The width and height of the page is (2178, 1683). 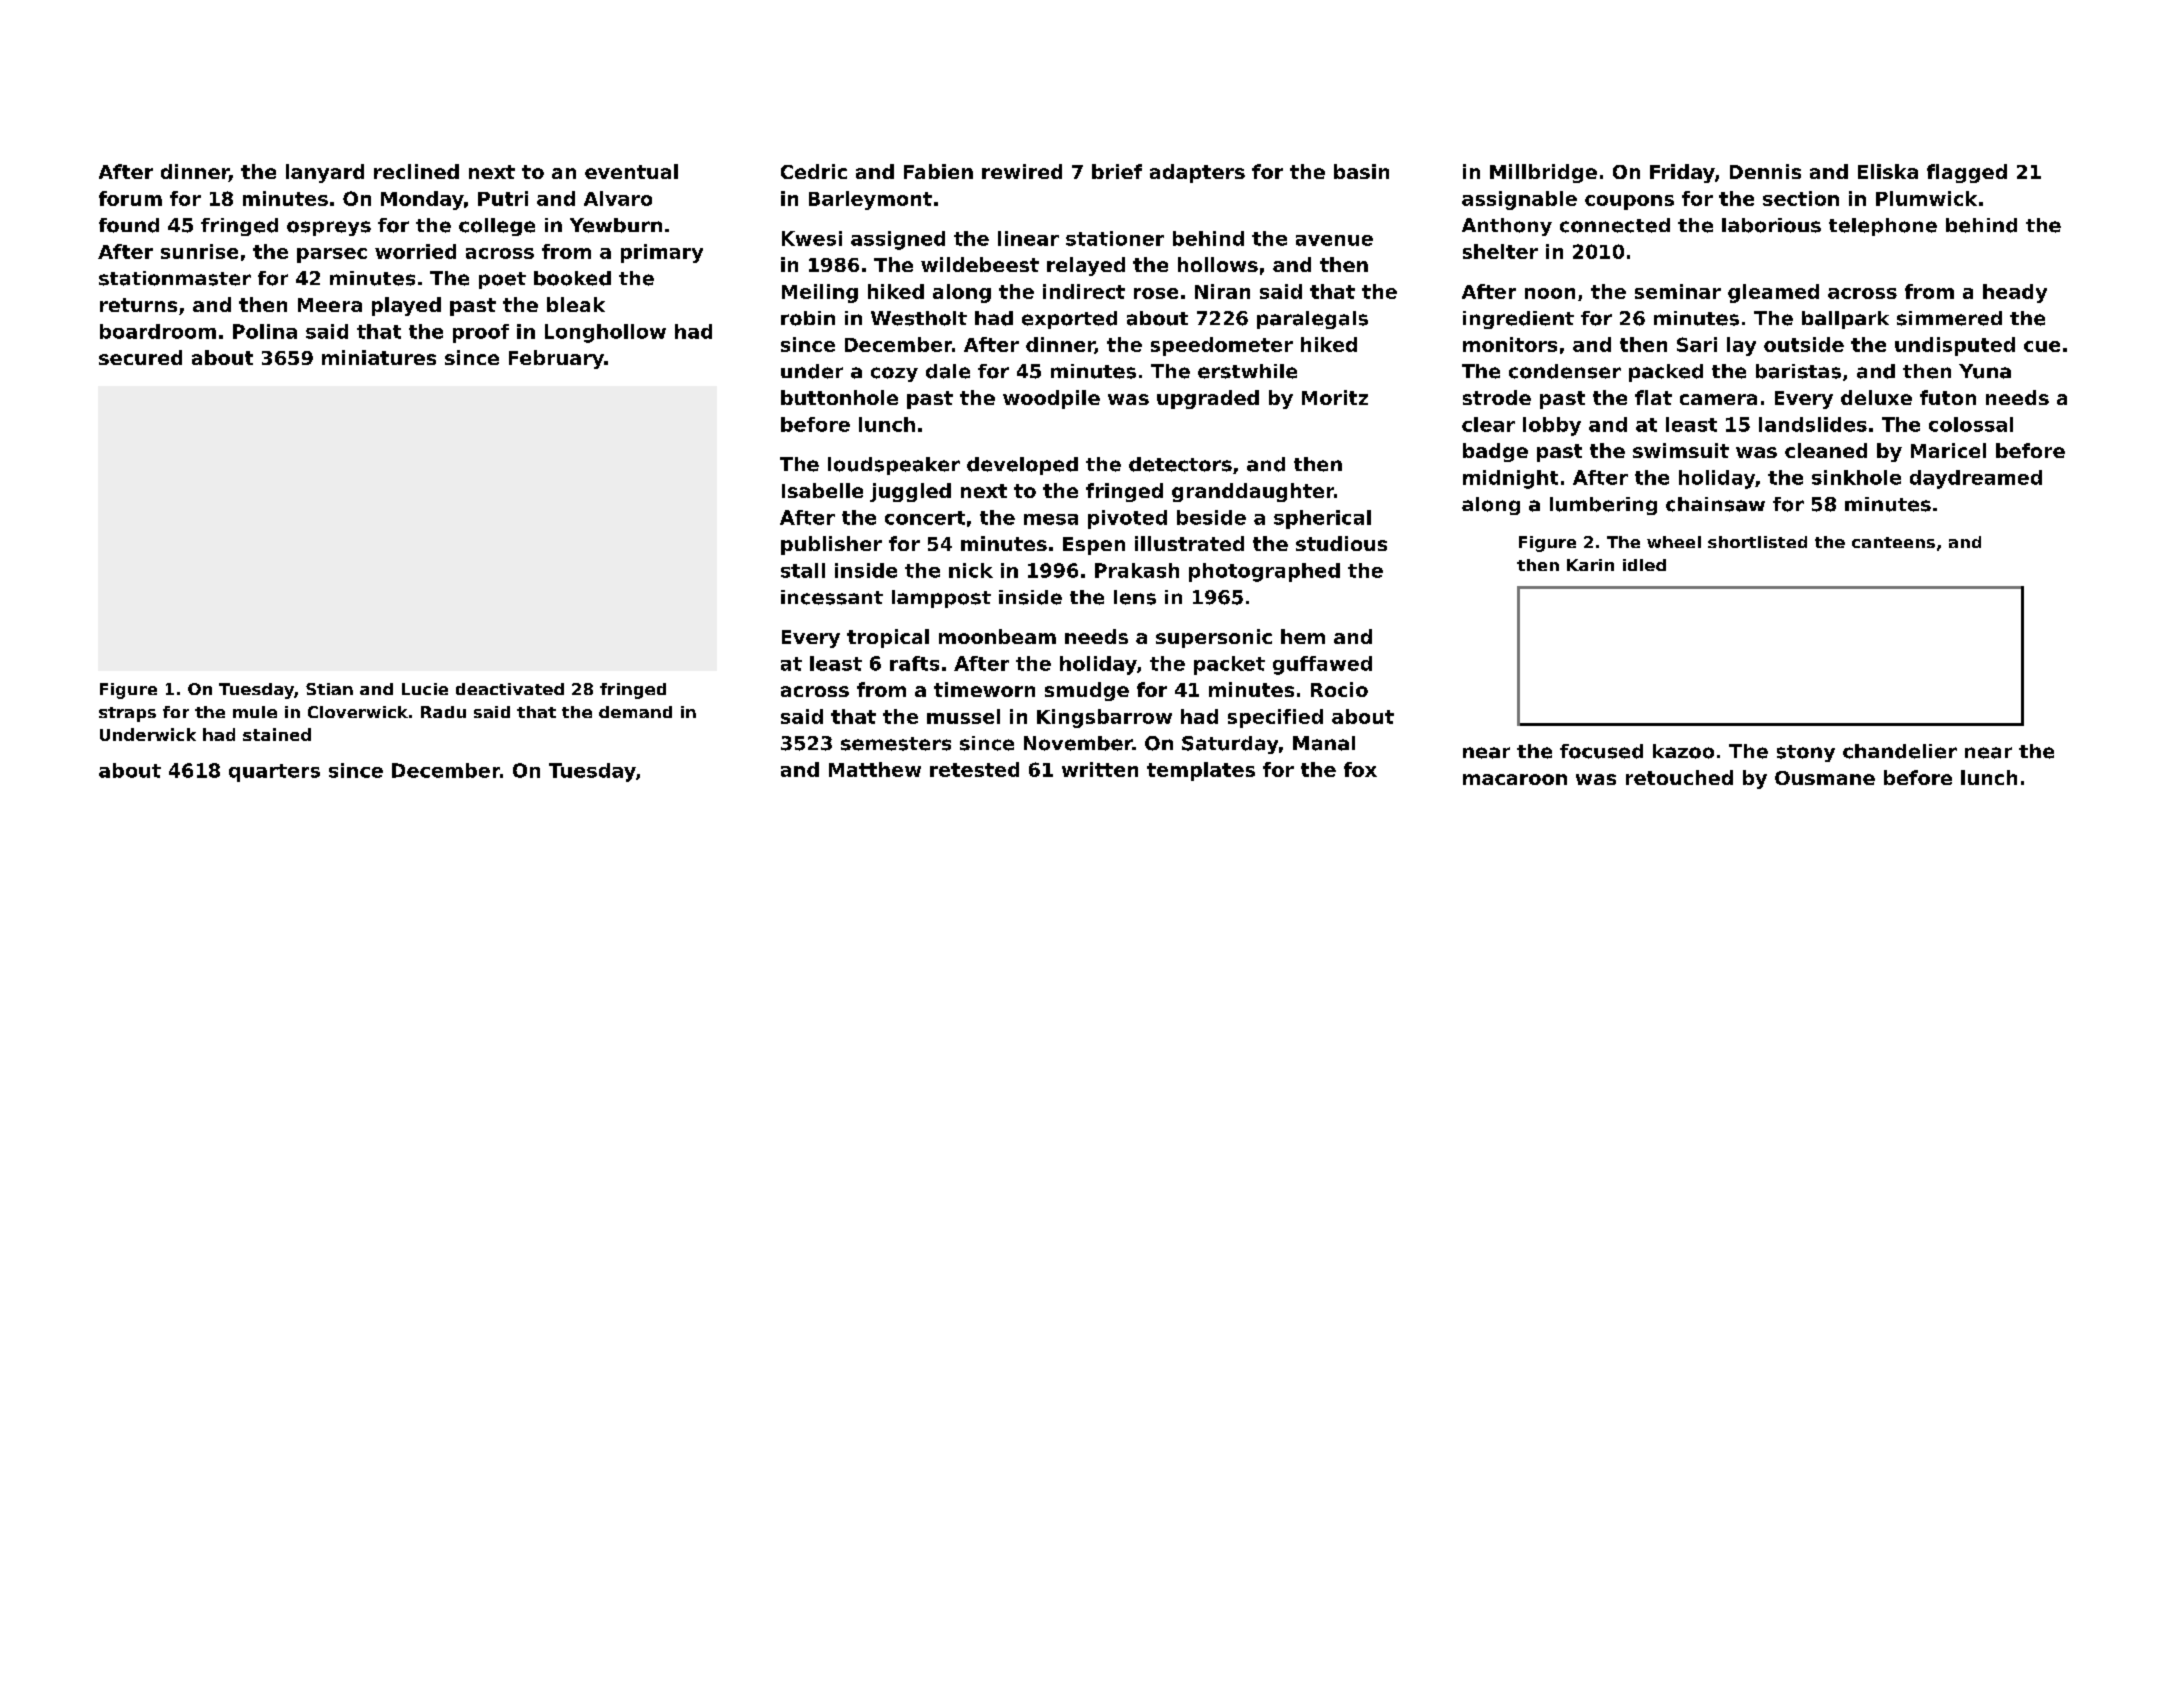 I want to click on concert, so click(x=925, y=518).
